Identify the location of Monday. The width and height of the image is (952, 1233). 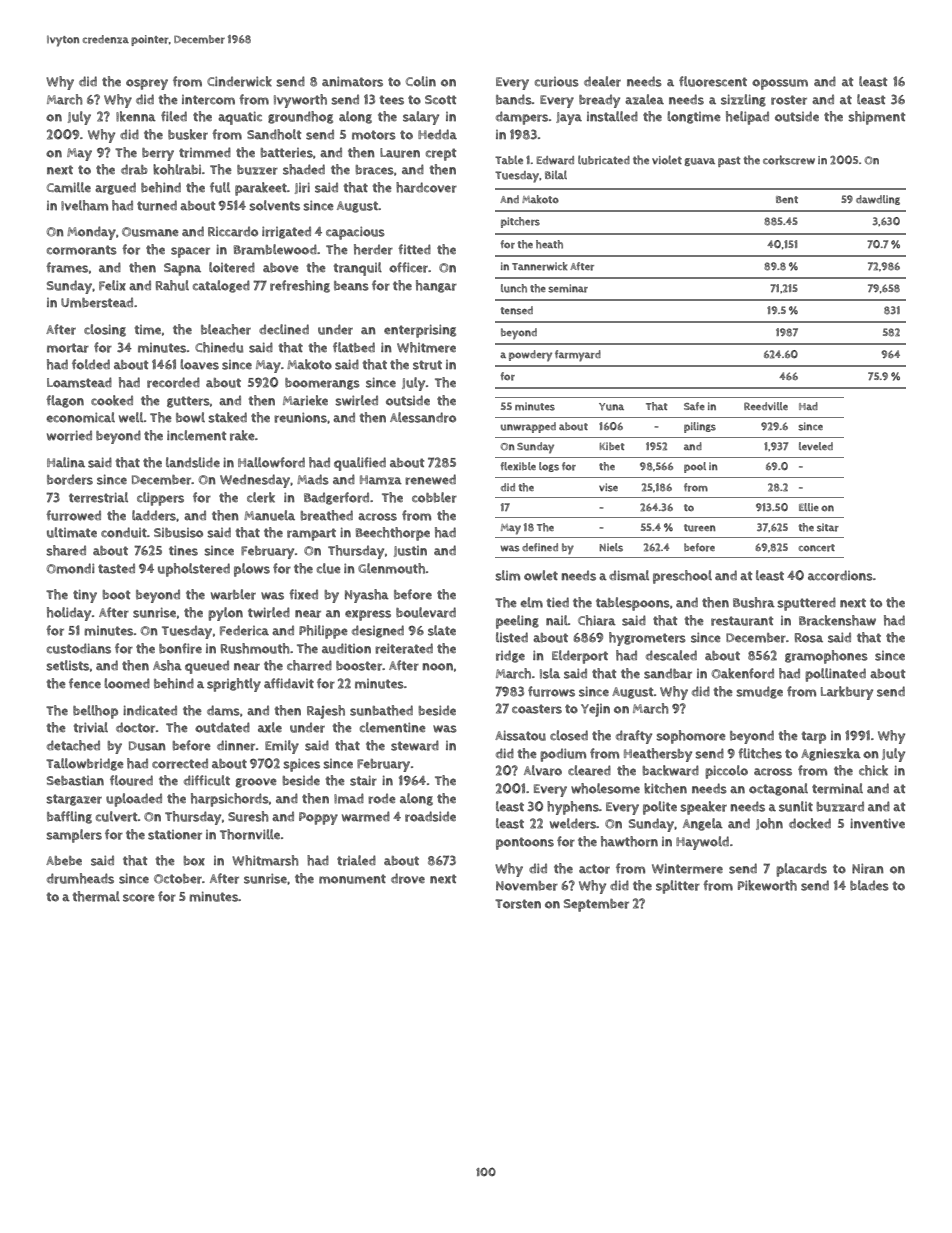
(91, 233).
